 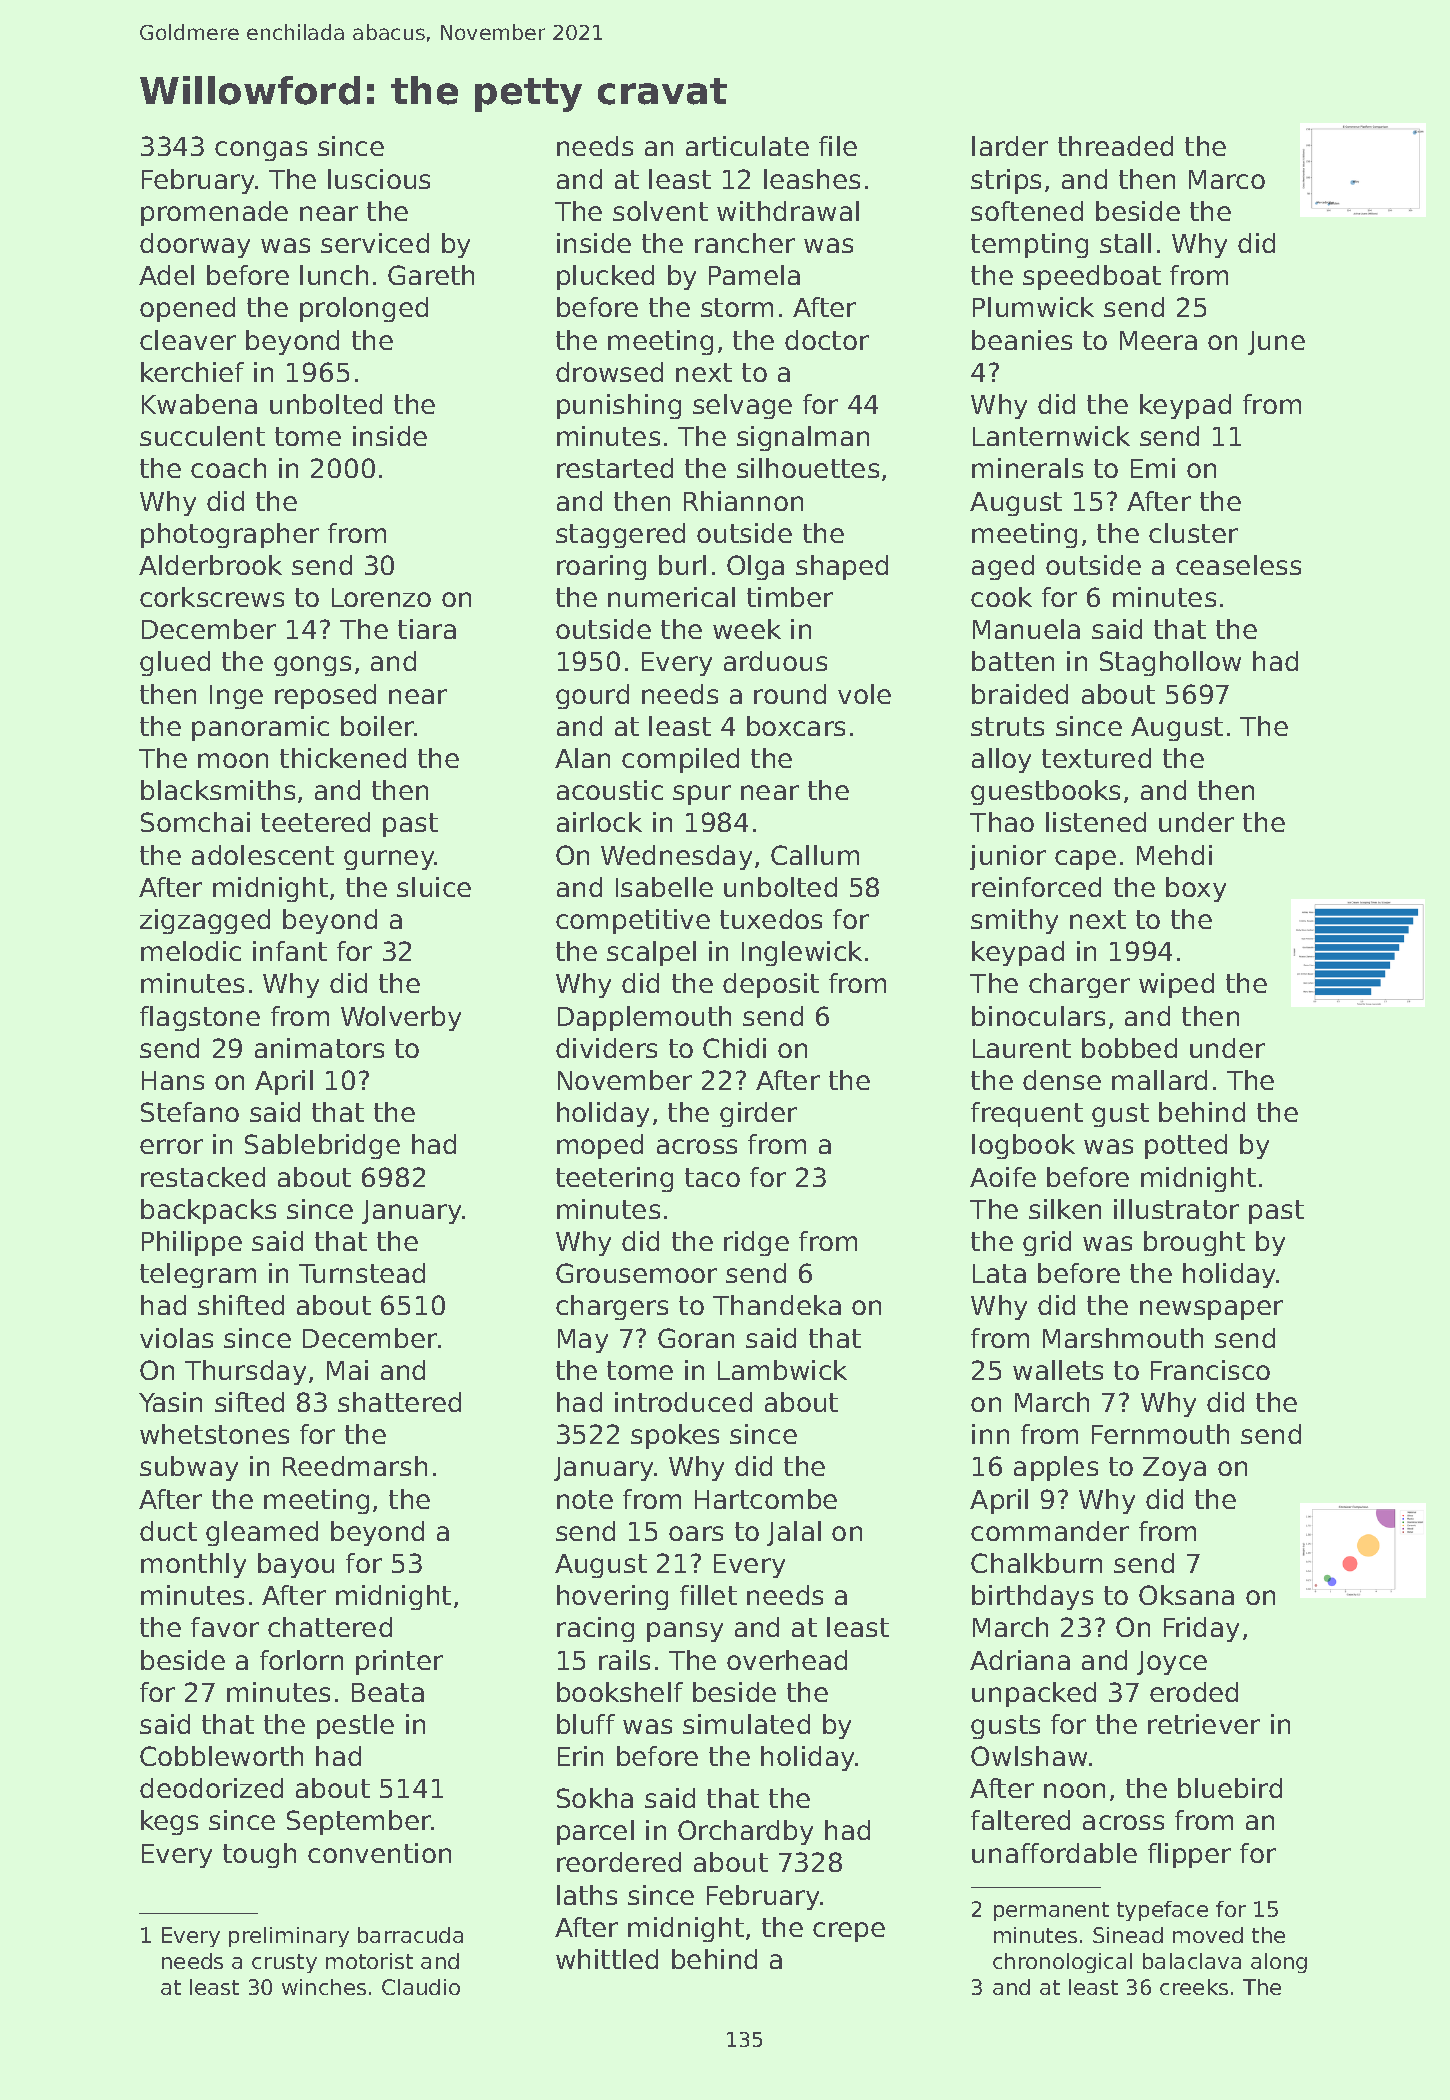 I want to click on lunch, so click(x=334, y=275).
